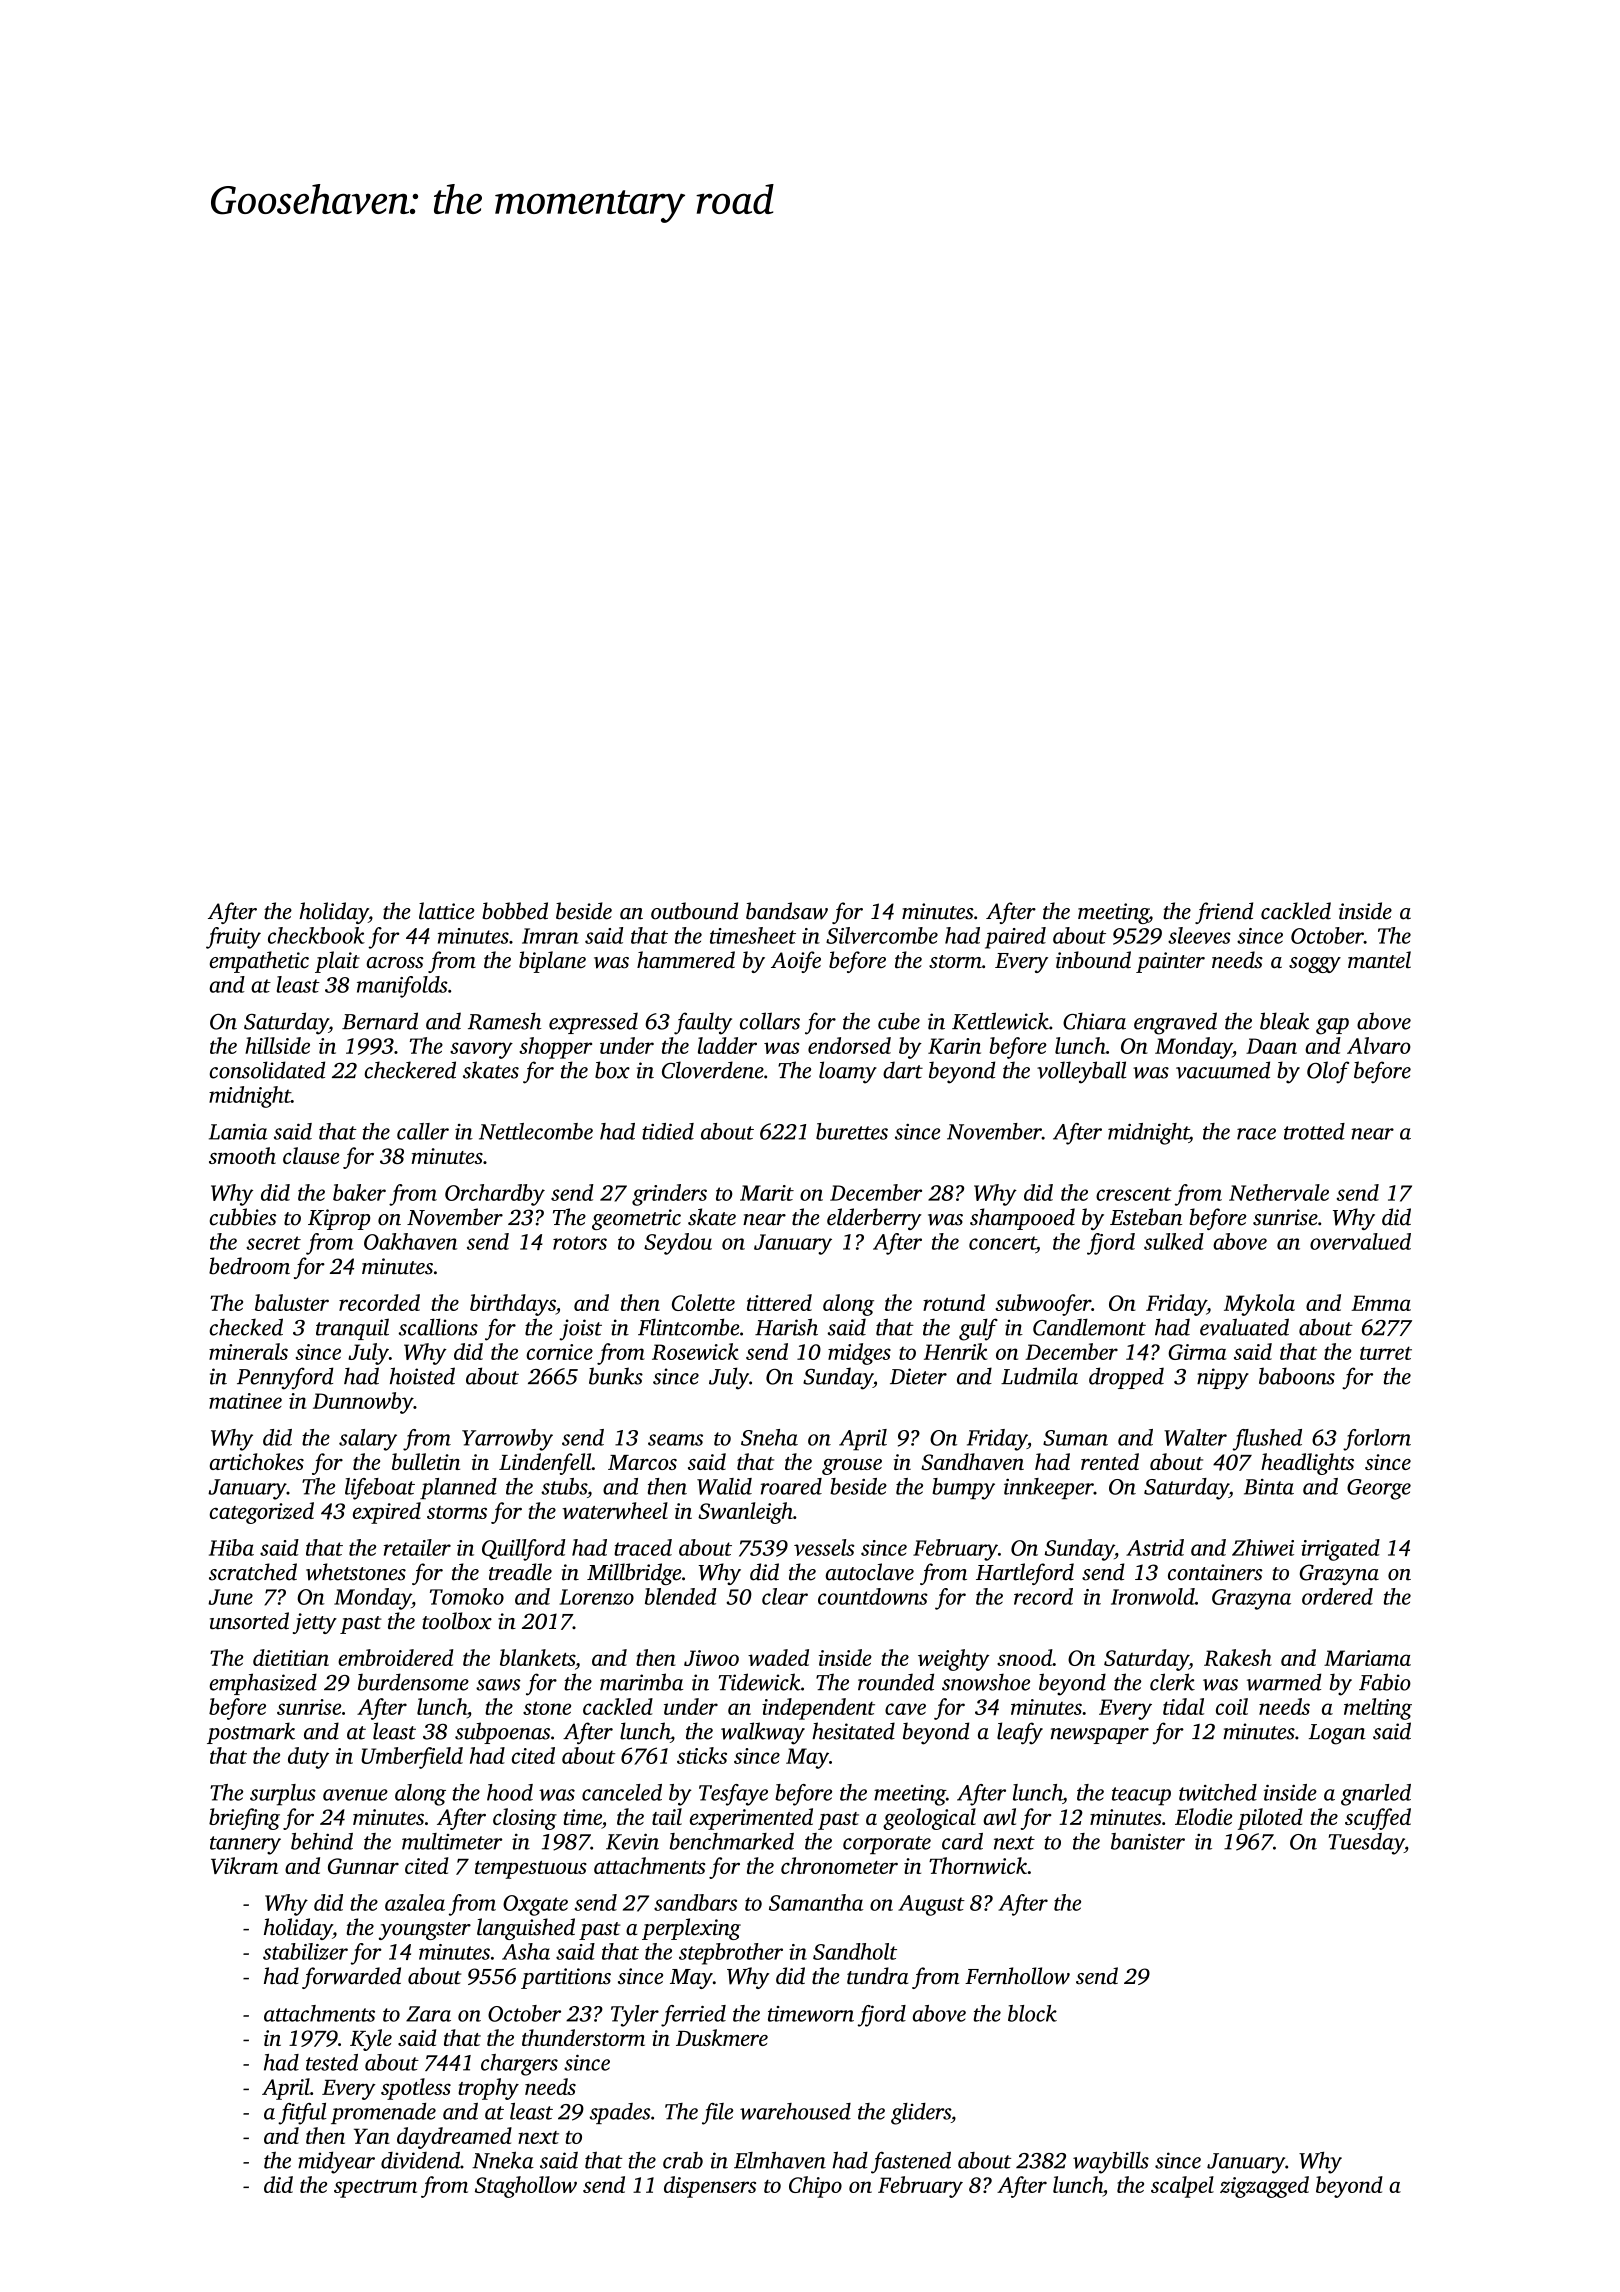 This screenshot has height=2292, width=1620. Describe the element at coordinates (1271, 1046) in the screenshot. I see `Daan` at that location.
